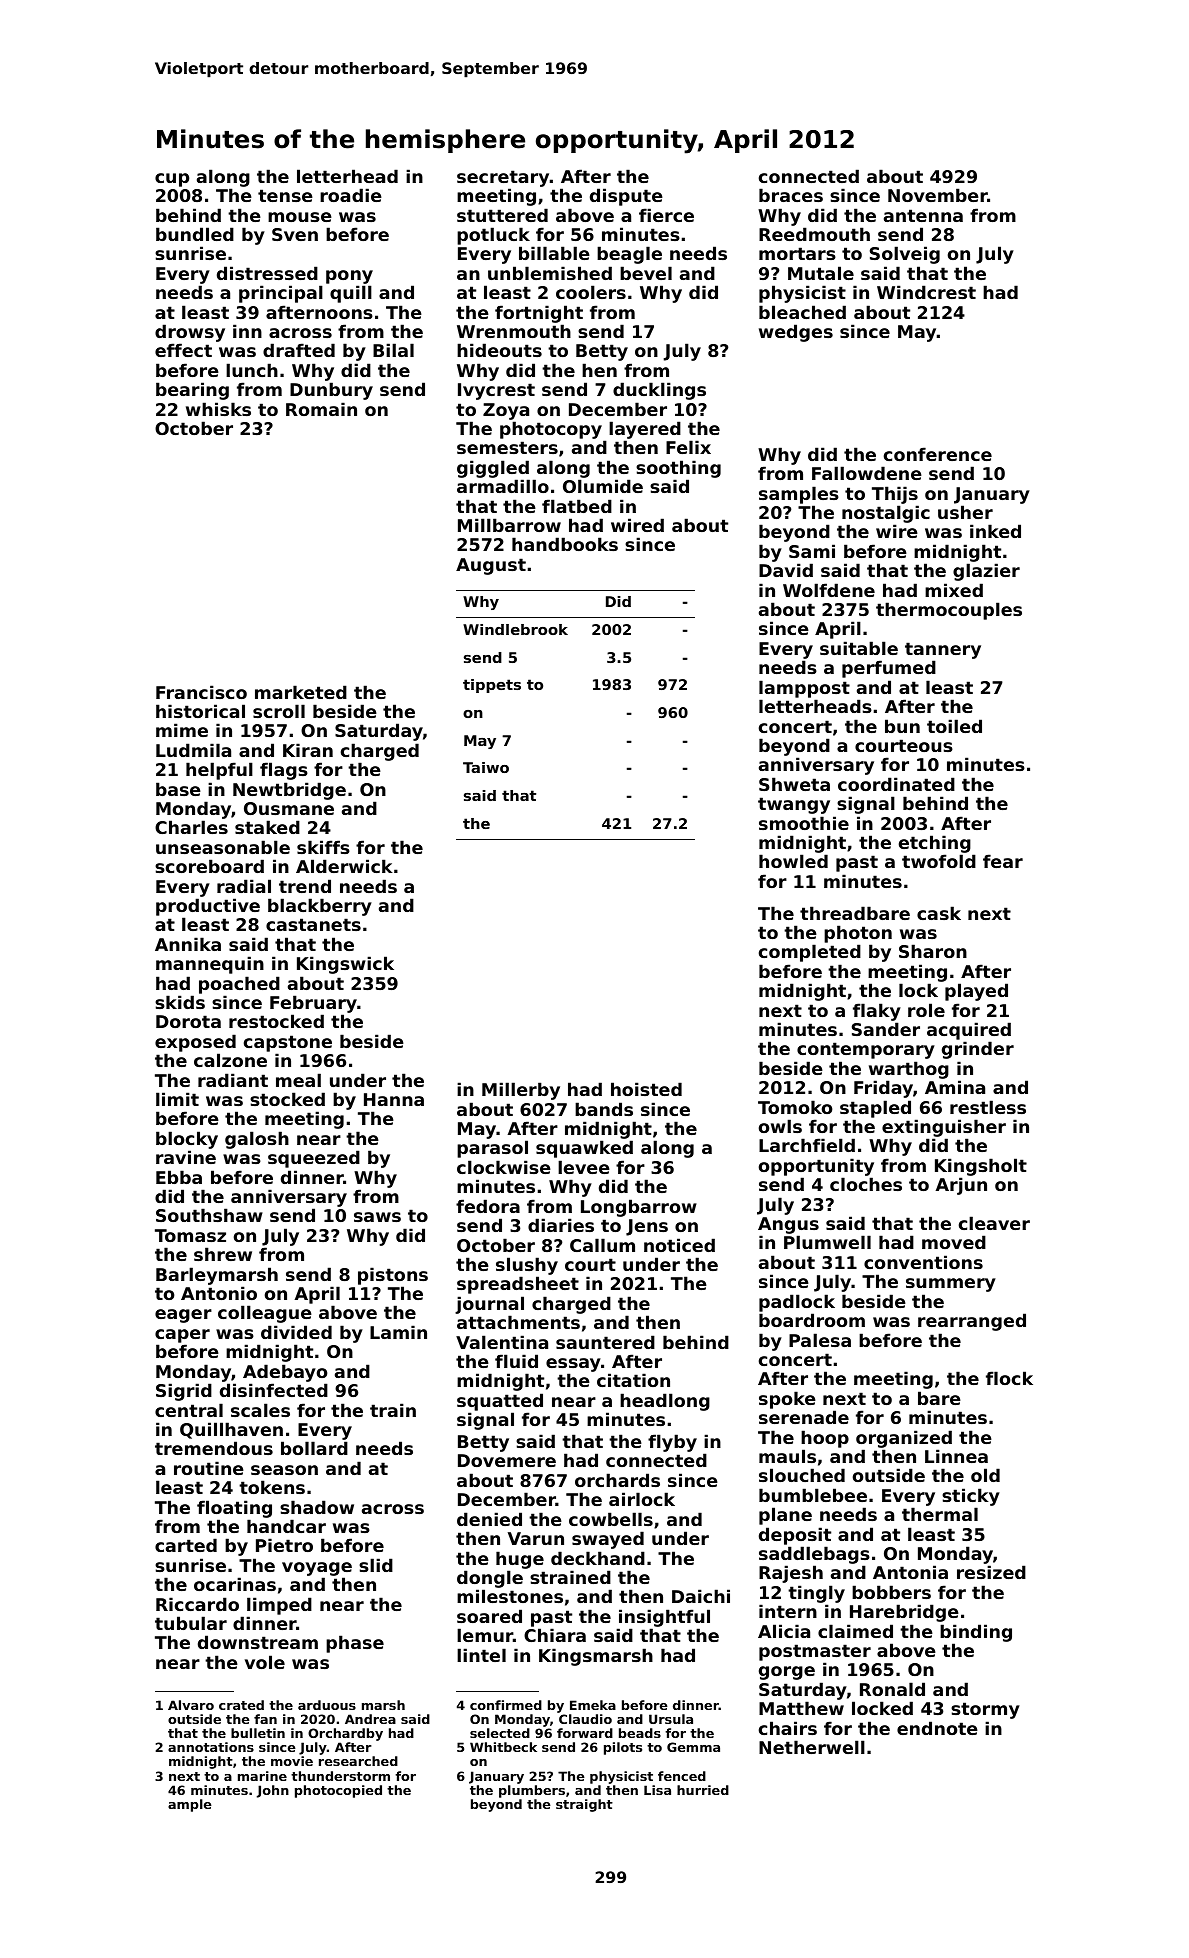 The width and height of the page is (1189, 1958). I want to click on stuttered, so click(502, 215).
